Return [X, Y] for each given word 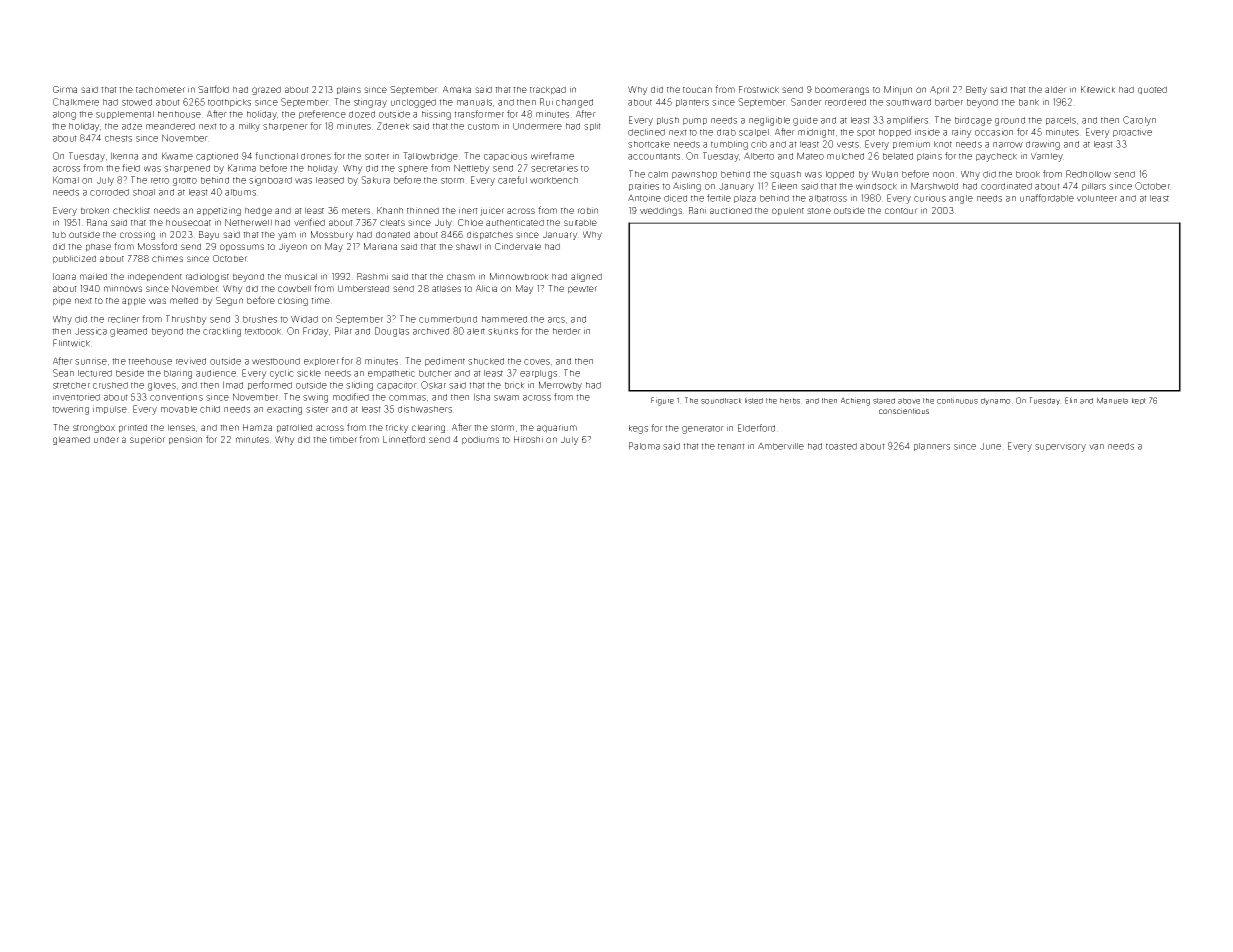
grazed [266, 90]
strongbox [94, 428]
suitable [580, 222]
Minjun [898, 90]
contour [901, 211]
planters [692, 103]
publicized [74, 259]
